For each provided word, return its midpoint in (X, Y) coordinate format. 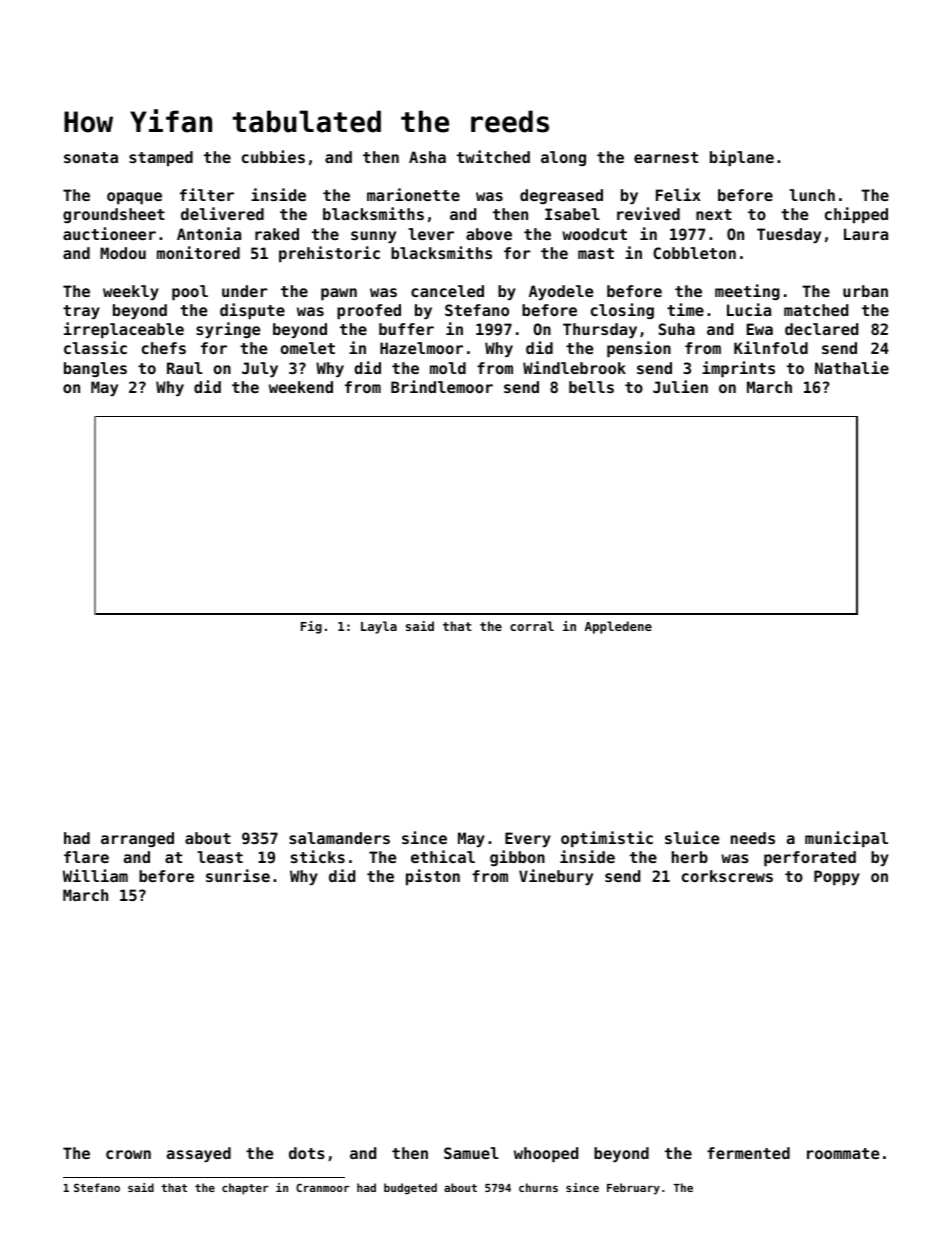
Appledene (618, 627)
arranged (137, 839)
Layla (379, 627)
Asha (427, 157)
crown (128, 1154)
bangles (95, 369)
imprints (738, 369)
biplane (742, 158)
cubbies (273, 156)
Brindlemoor (442, 386)
